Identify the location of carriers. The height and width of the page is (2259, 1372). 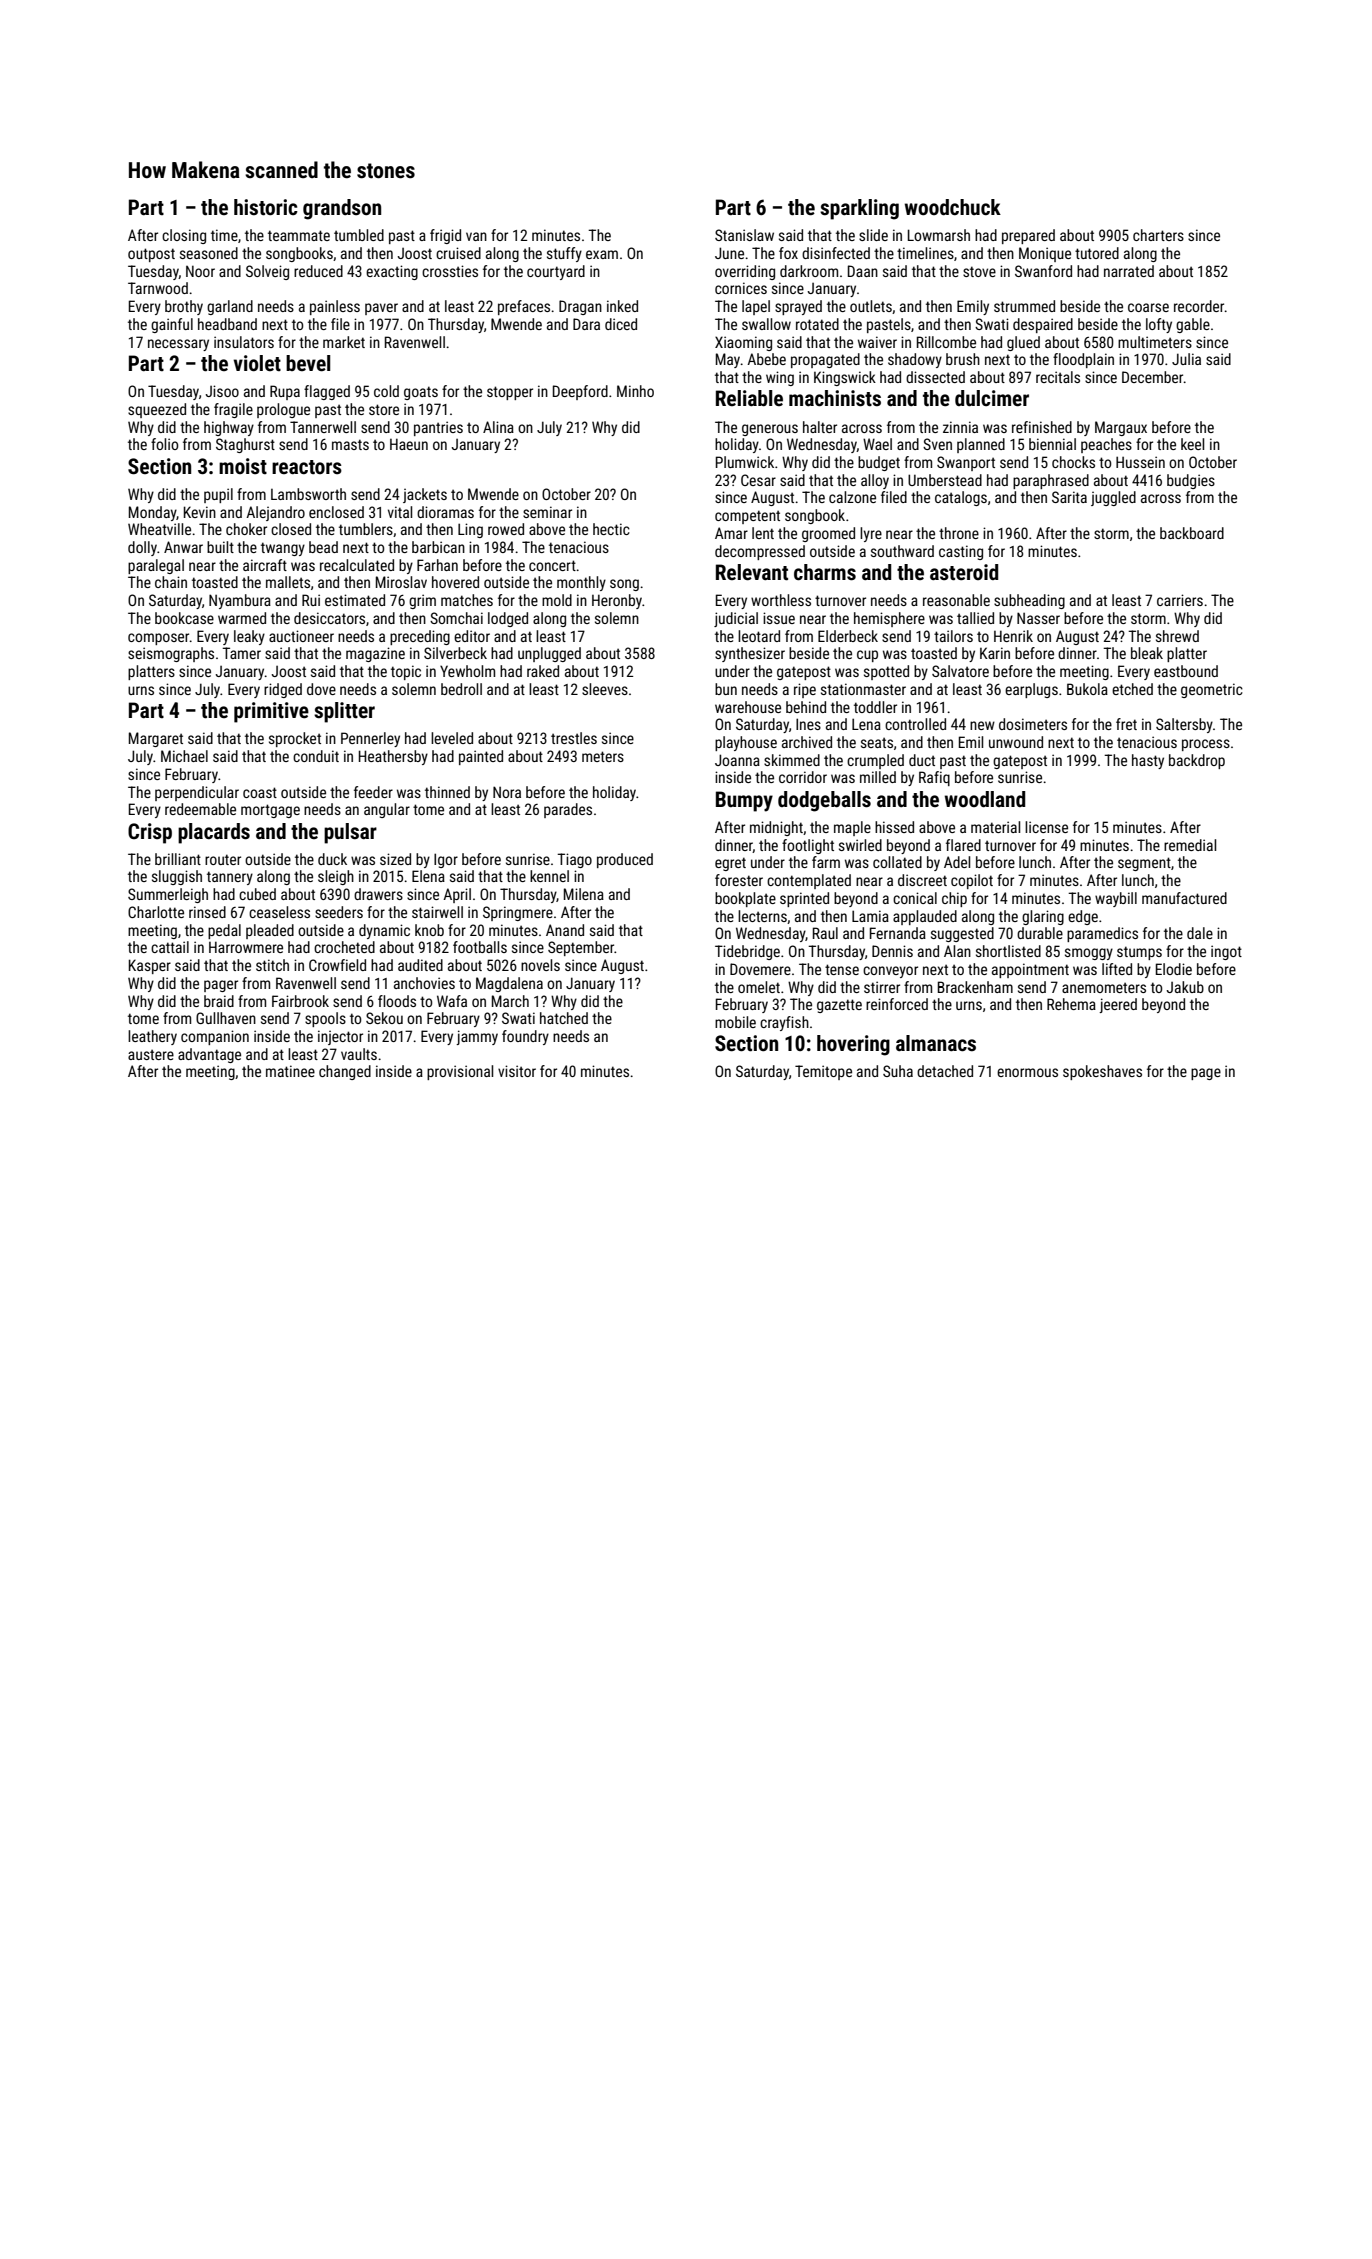
(1180, 600).
